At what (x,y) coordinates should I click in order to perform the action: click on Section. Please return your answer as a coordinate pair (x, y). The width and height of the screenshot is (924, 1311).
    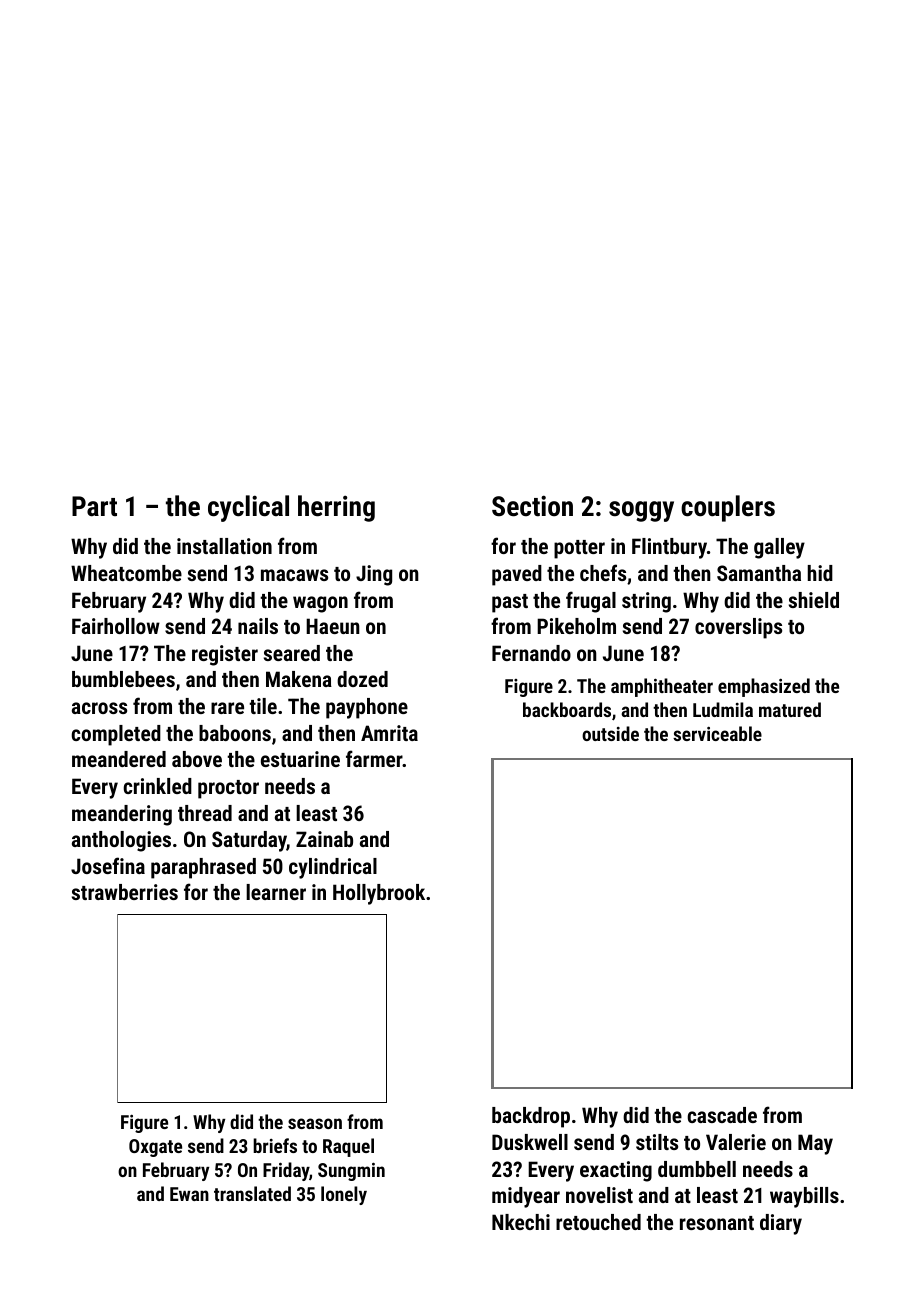
    Looking at the image, I should click on (532, 506).
